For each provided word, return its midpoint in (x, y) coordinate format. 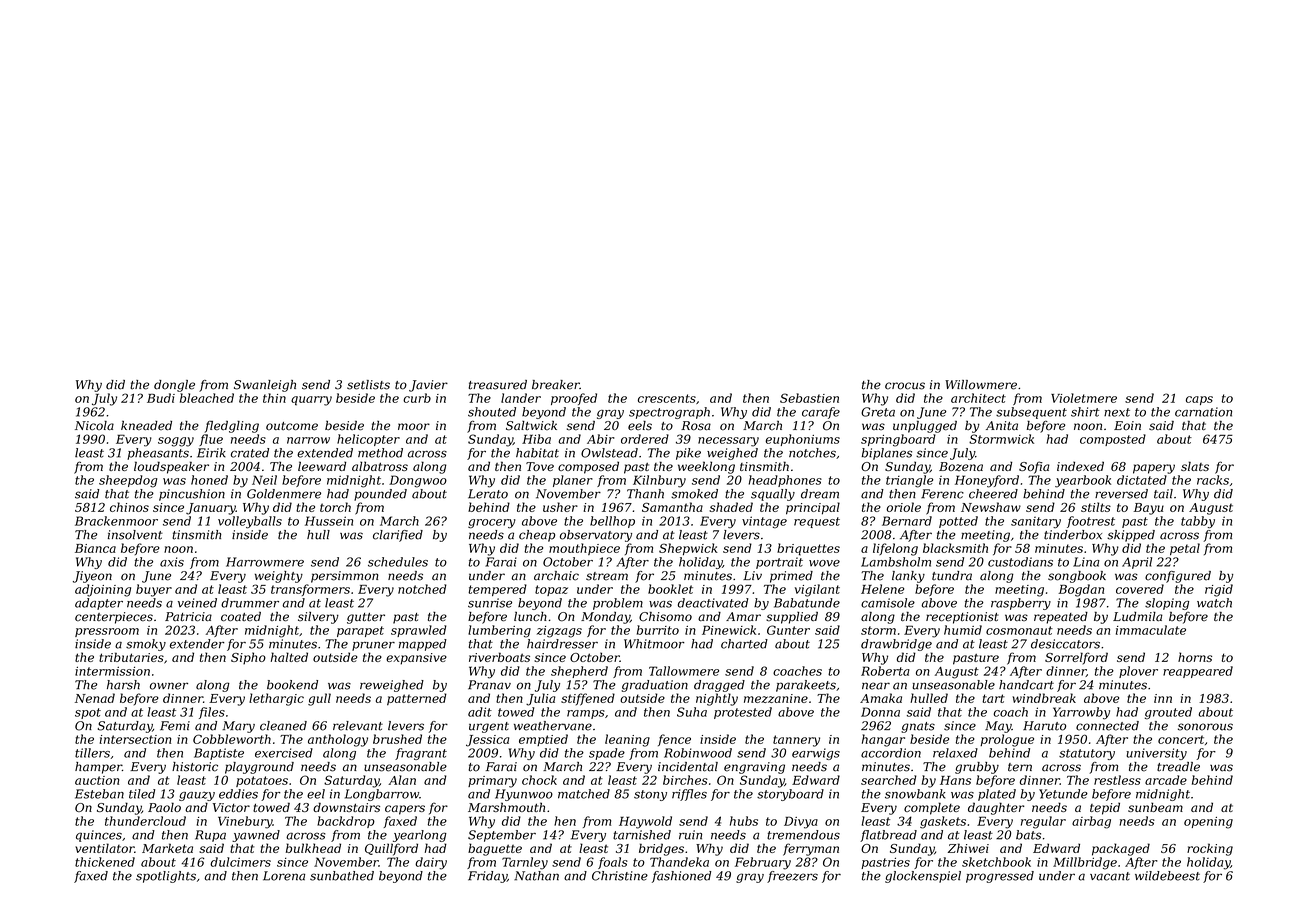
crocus (905, 386)
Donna (880, 712)
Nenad (95, 698)
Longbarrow (382, 795)
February (763, 863)
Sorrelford (1076, 658)
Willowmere (981, 385)
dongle (174, 386)
